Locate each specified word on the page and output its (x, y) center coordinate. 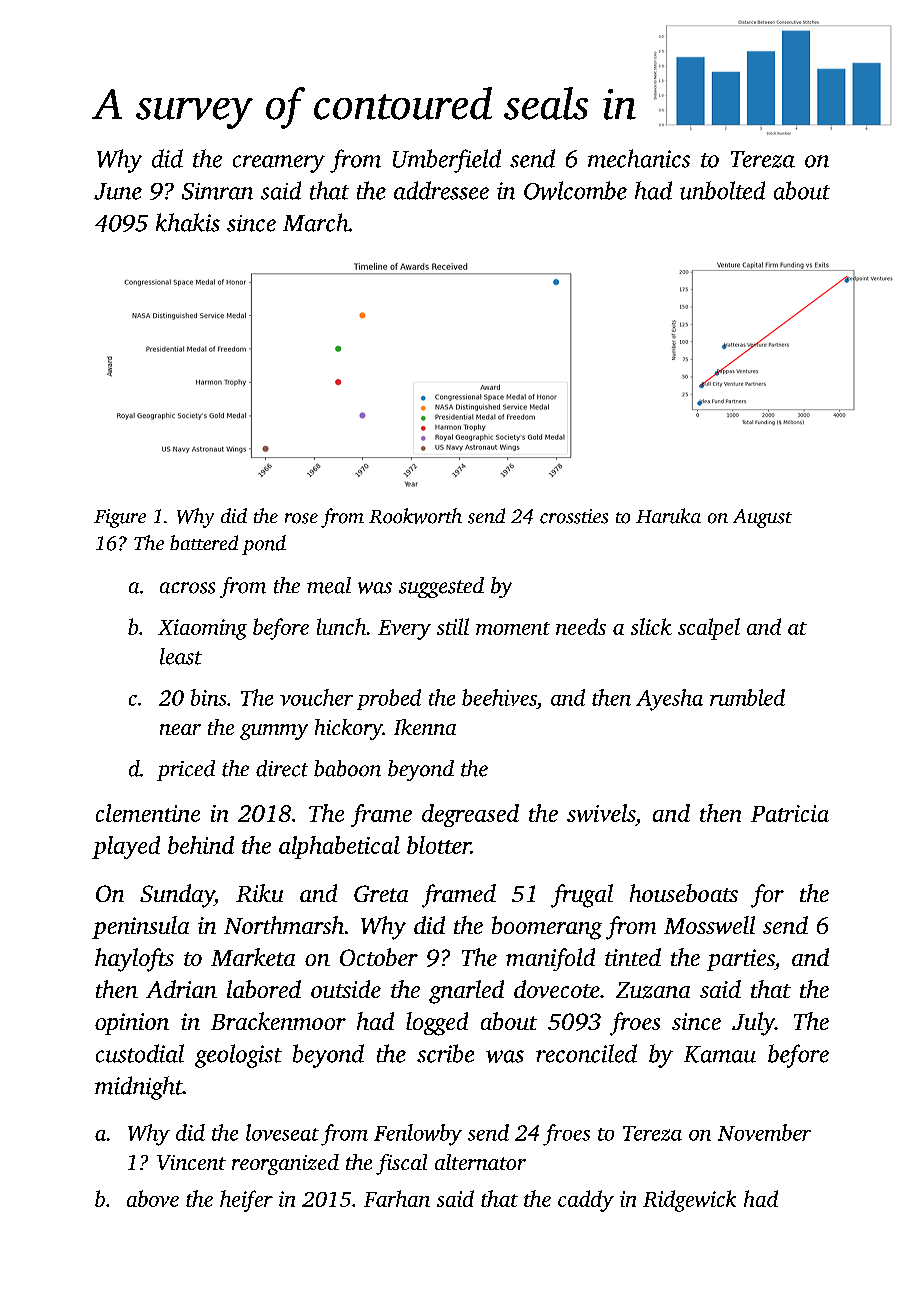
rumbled (747, 697)
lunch (341, 626)
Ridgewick (689, 1201)
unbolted (722, 190)
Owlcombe (575, 190)
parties (741, 960)
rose (301, 518)
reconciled (586, 1053)
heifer (246, 1201)
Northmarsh (284, 925)
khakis (188, 222)
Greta (381, 893)
